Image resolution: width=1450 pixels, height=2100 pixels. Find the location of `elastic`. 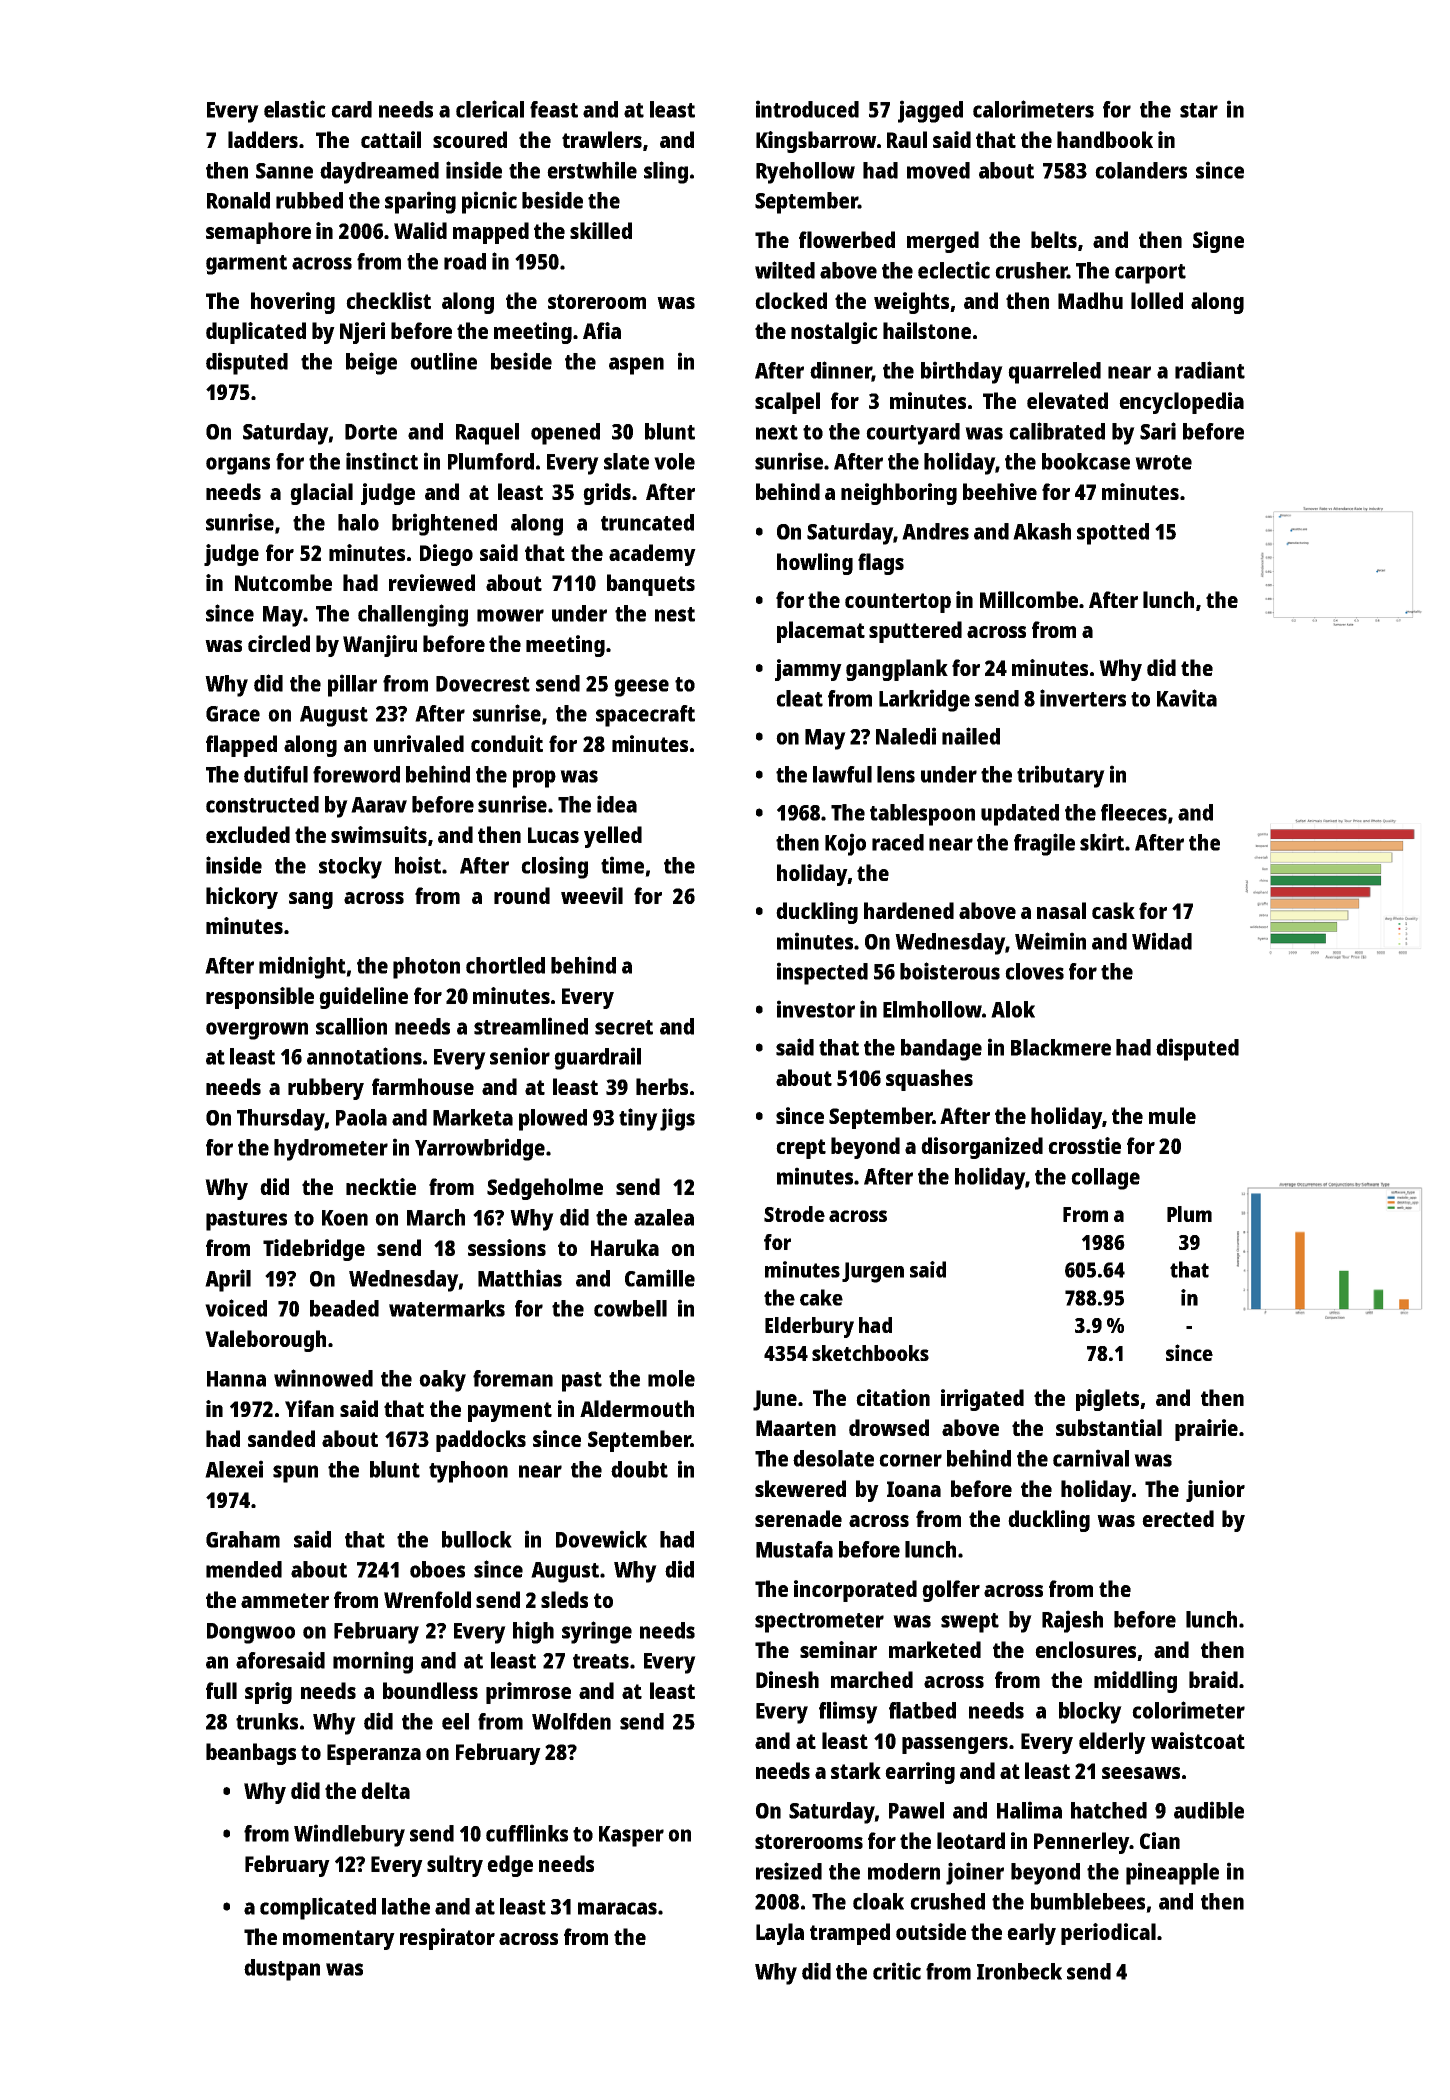

elastic is located at coordinates (295, 109).
